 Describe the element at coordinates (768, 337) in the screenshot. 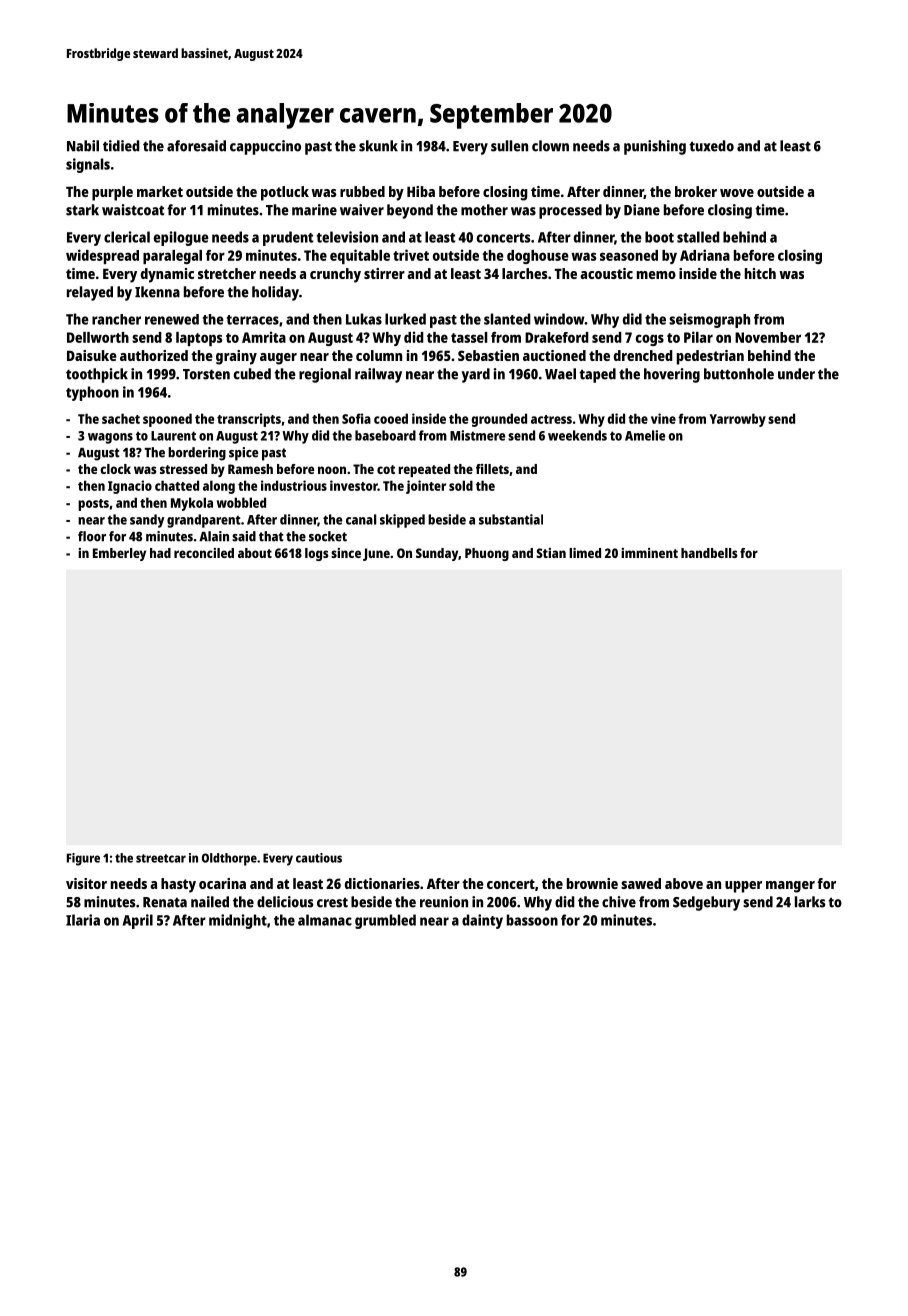

I see `November` at that location.
